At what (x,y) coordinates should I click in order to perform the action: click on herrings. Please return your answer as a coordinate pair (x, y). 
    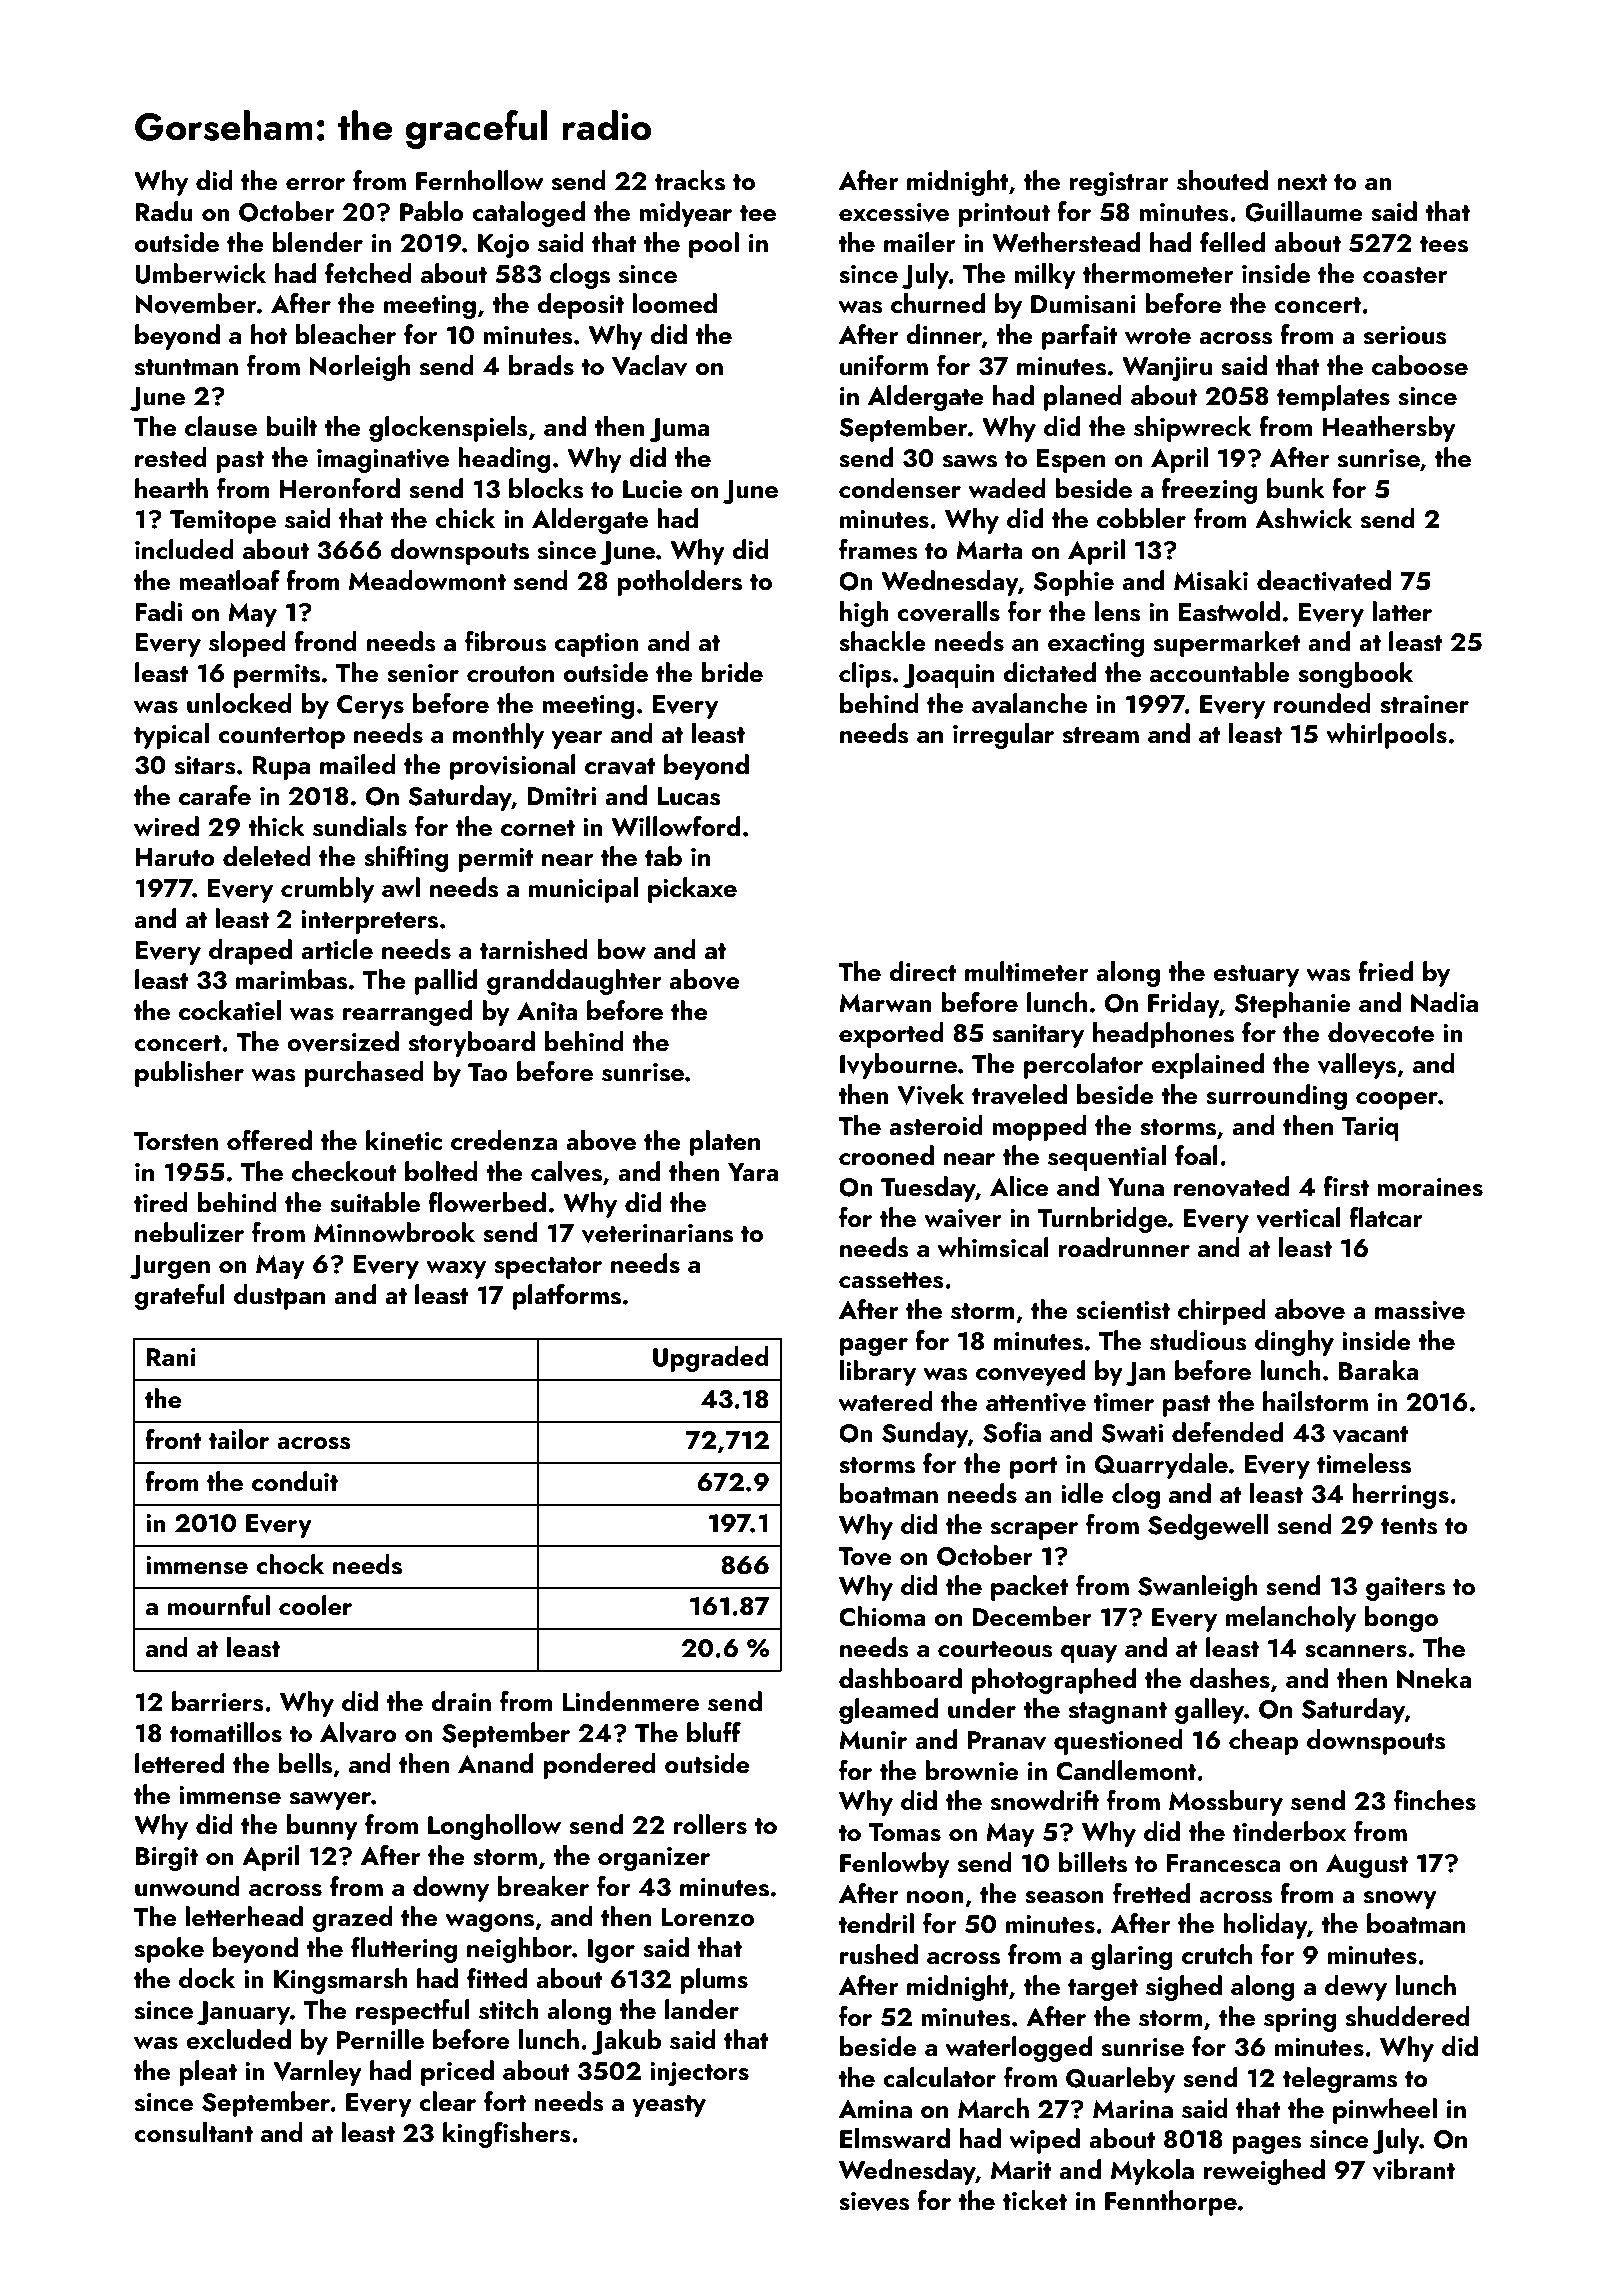
    Looking at the image, I should click on (1400, 1496).
